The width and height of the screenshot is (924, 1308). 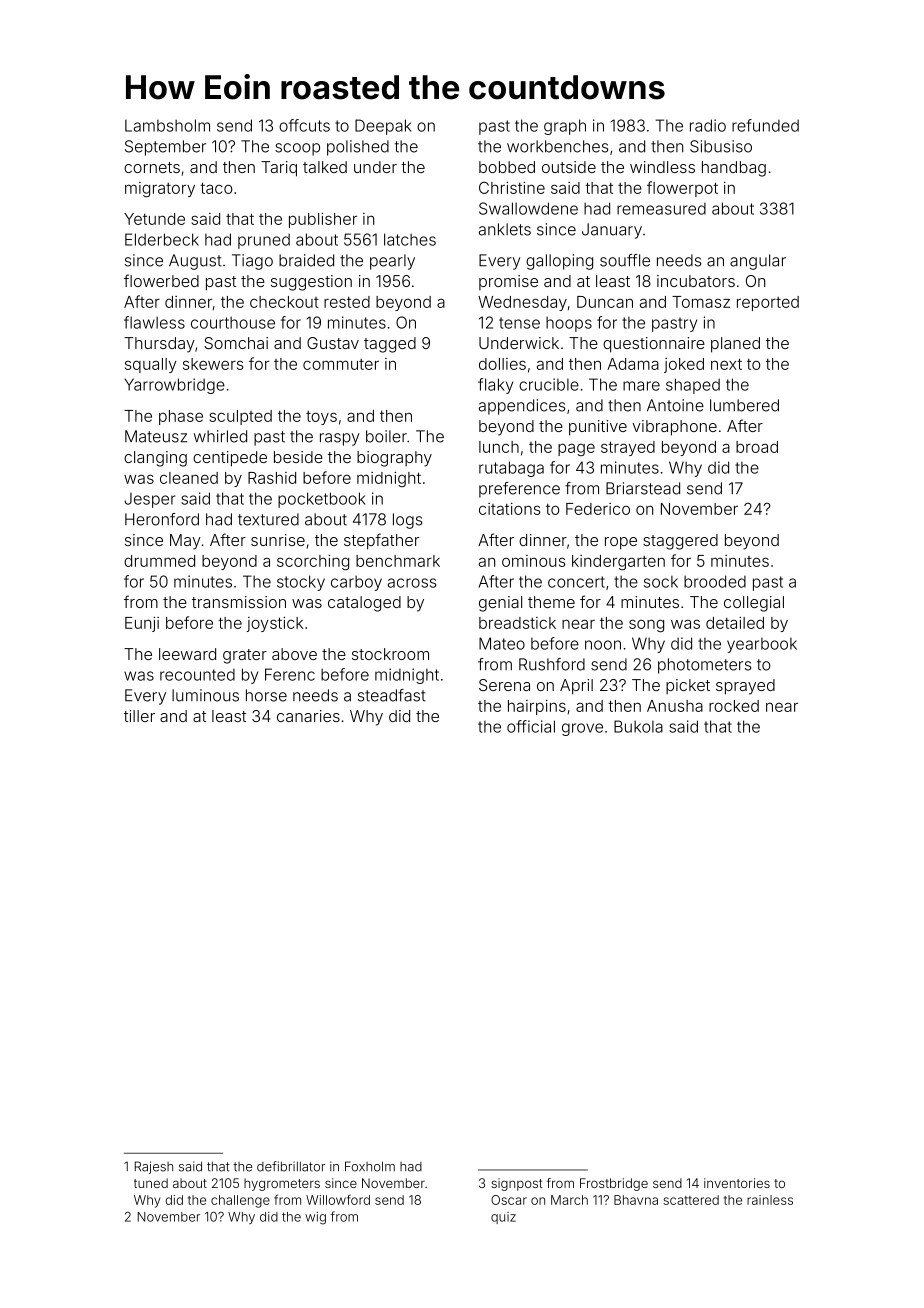 I want to click on Rajesh, so click(x=154, y=1167).
